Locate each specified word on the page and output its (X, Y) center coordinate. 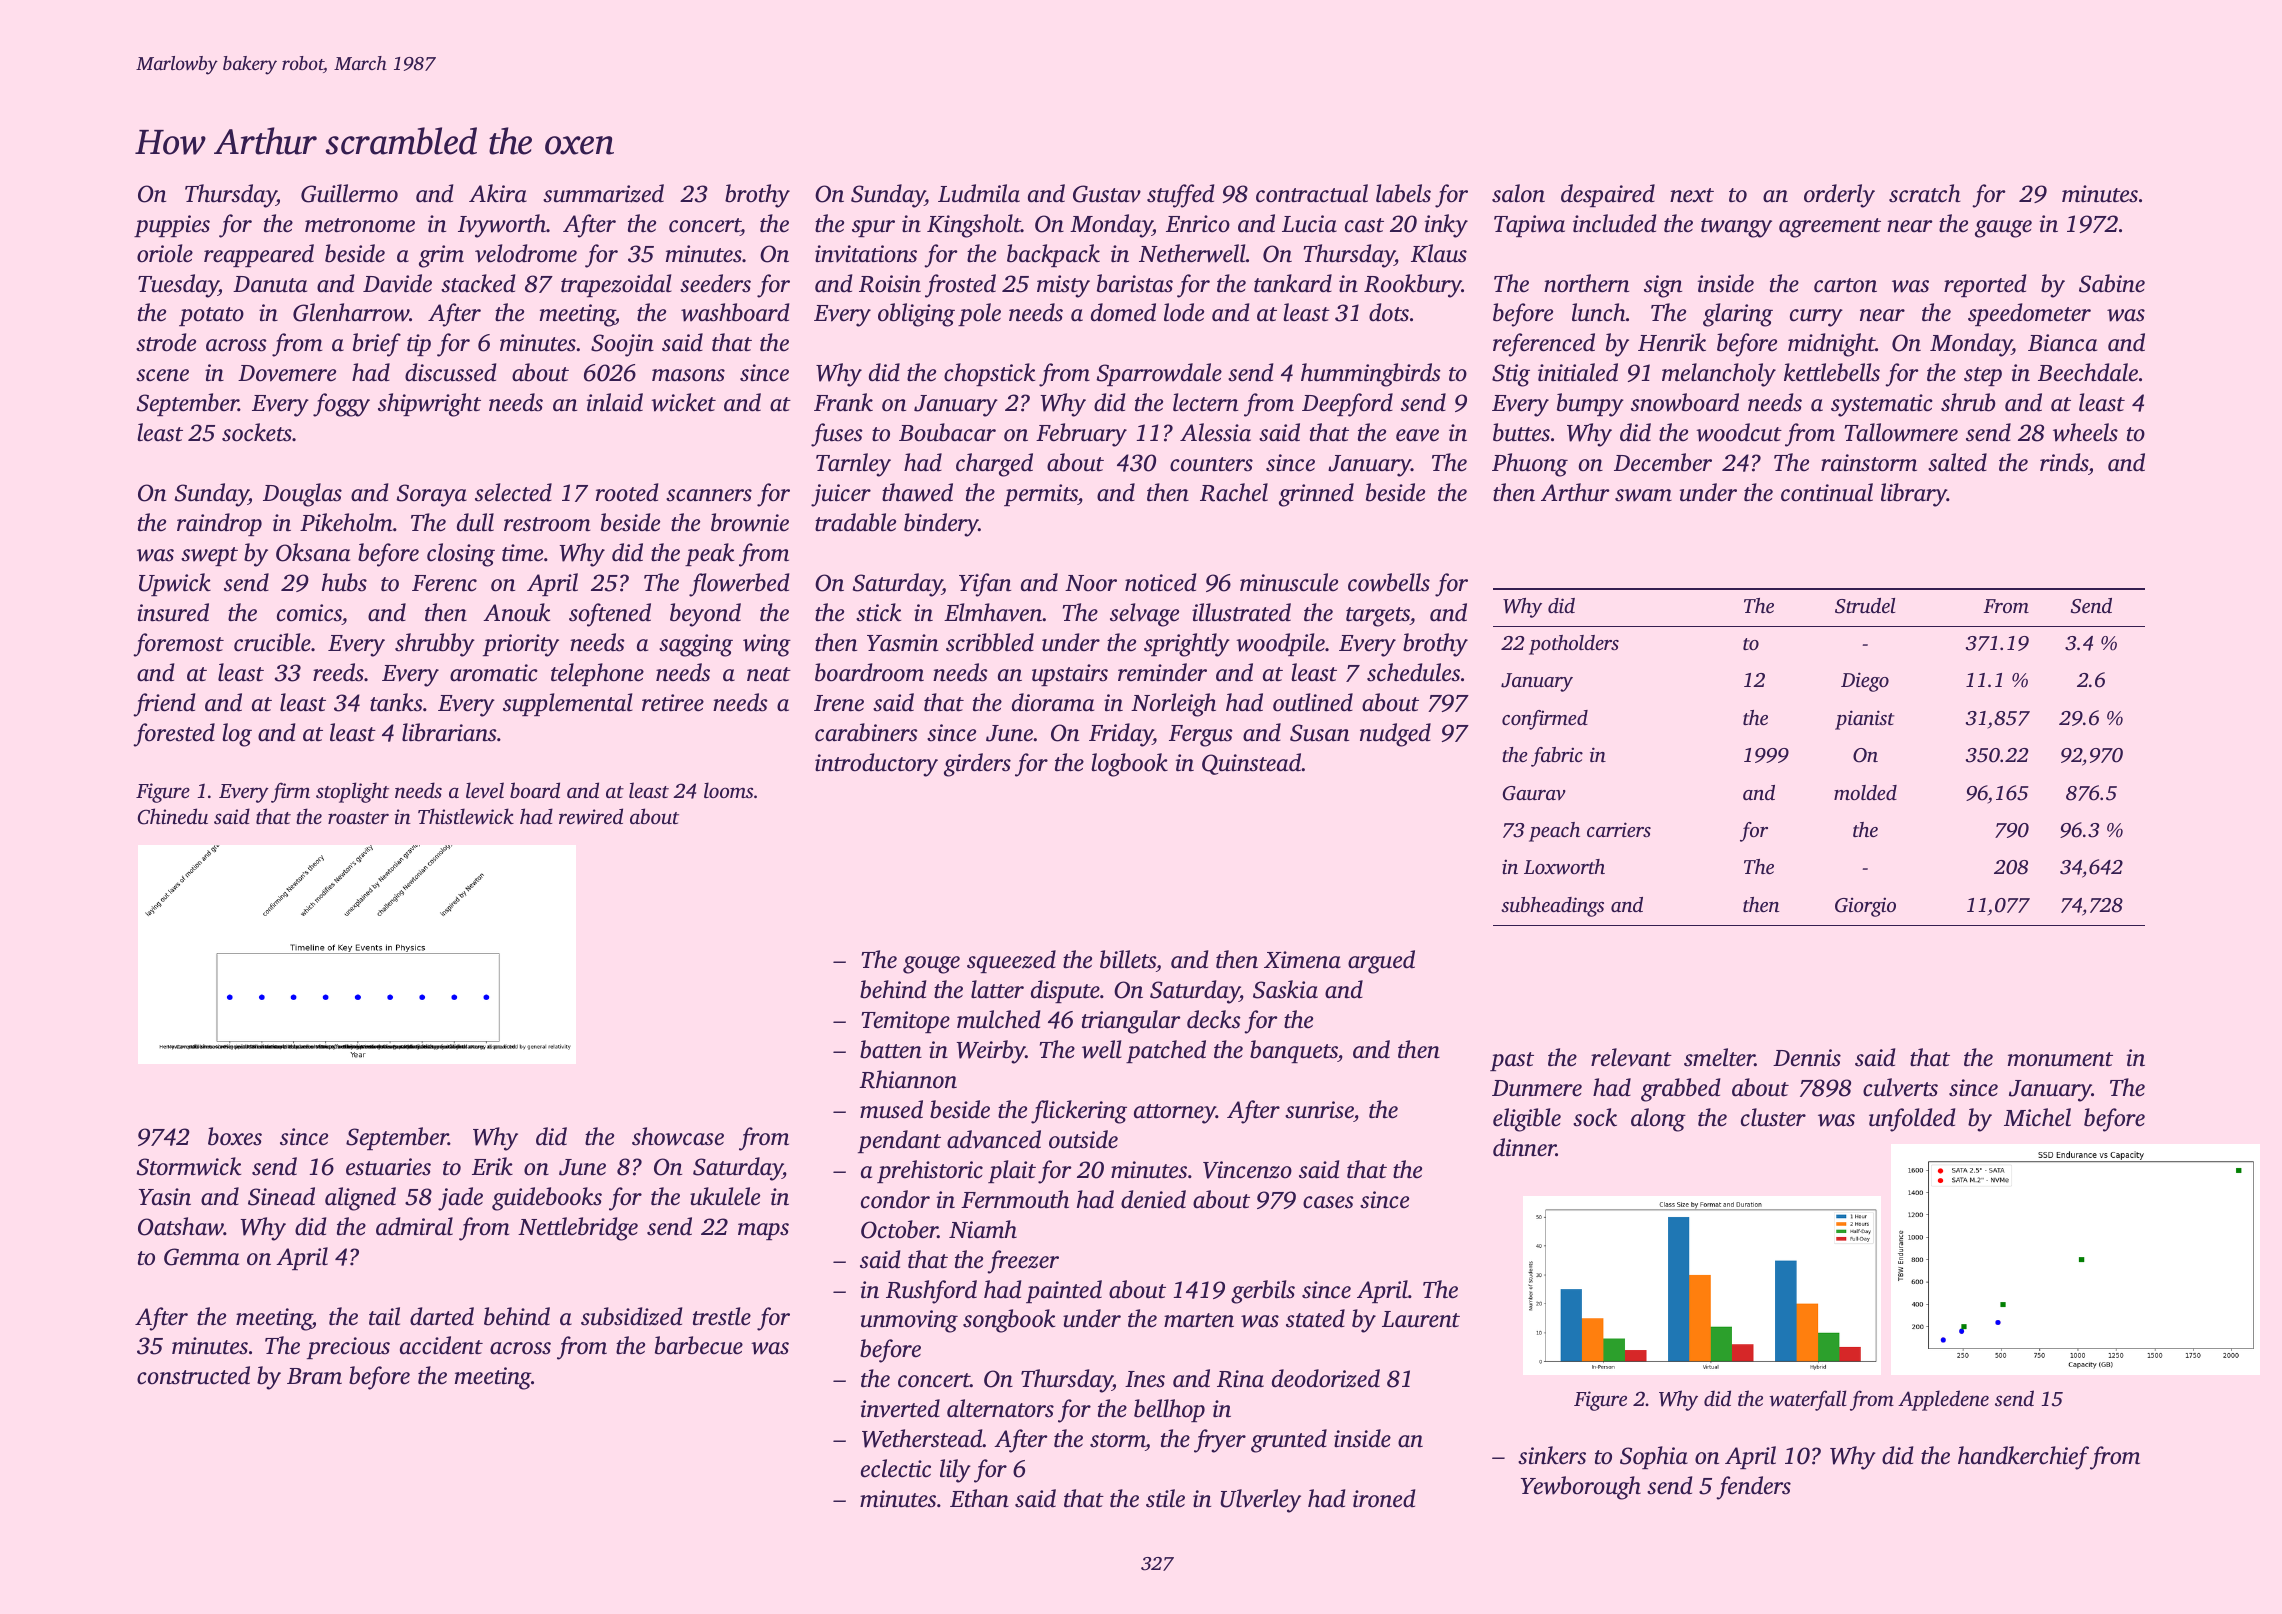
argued (1381, 962)
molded (1865, 792)
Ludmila (979, 193)
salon (1518, 193)
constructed (193, 1375)
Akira (498, 193)
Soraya (432, 495)
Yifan (985, 585)
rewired (591, 816)
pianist (1865, 720)
